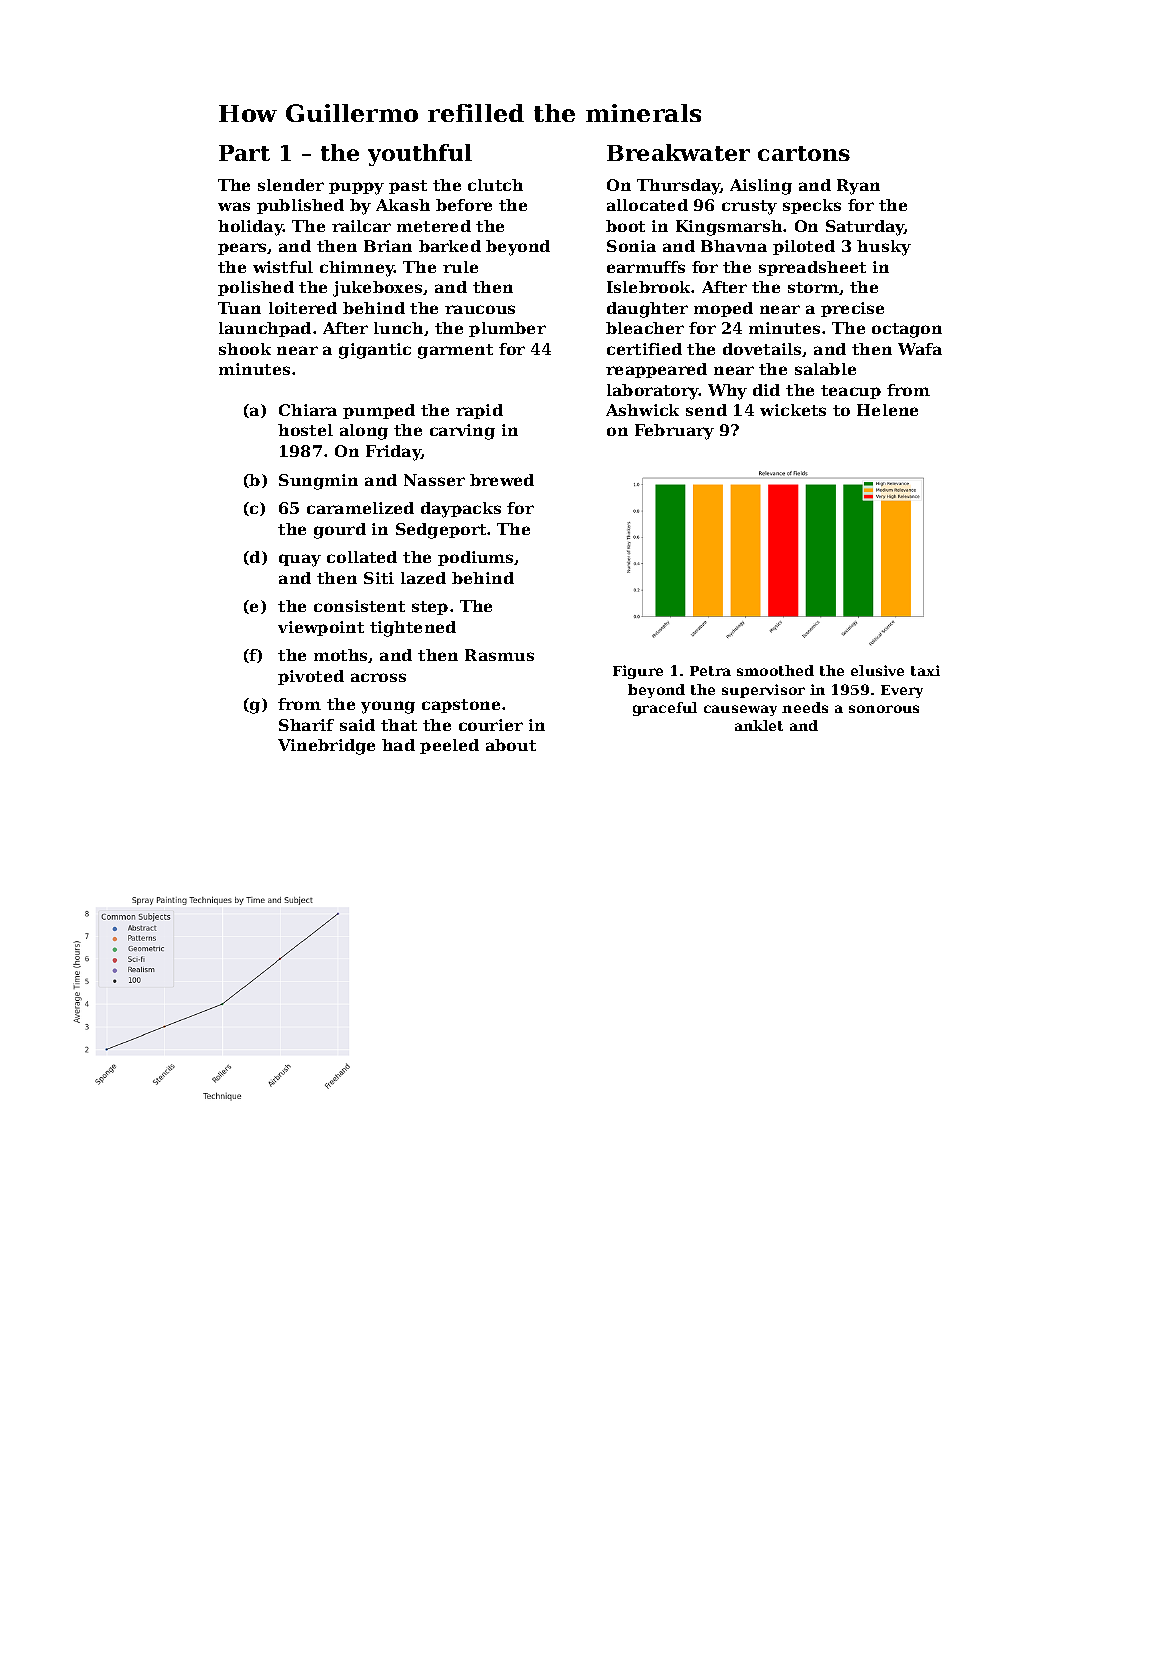  What do you see at coordinates (321, 628) in the screenshot?
I see `viewpoint` at bounding box center [321, 628].
